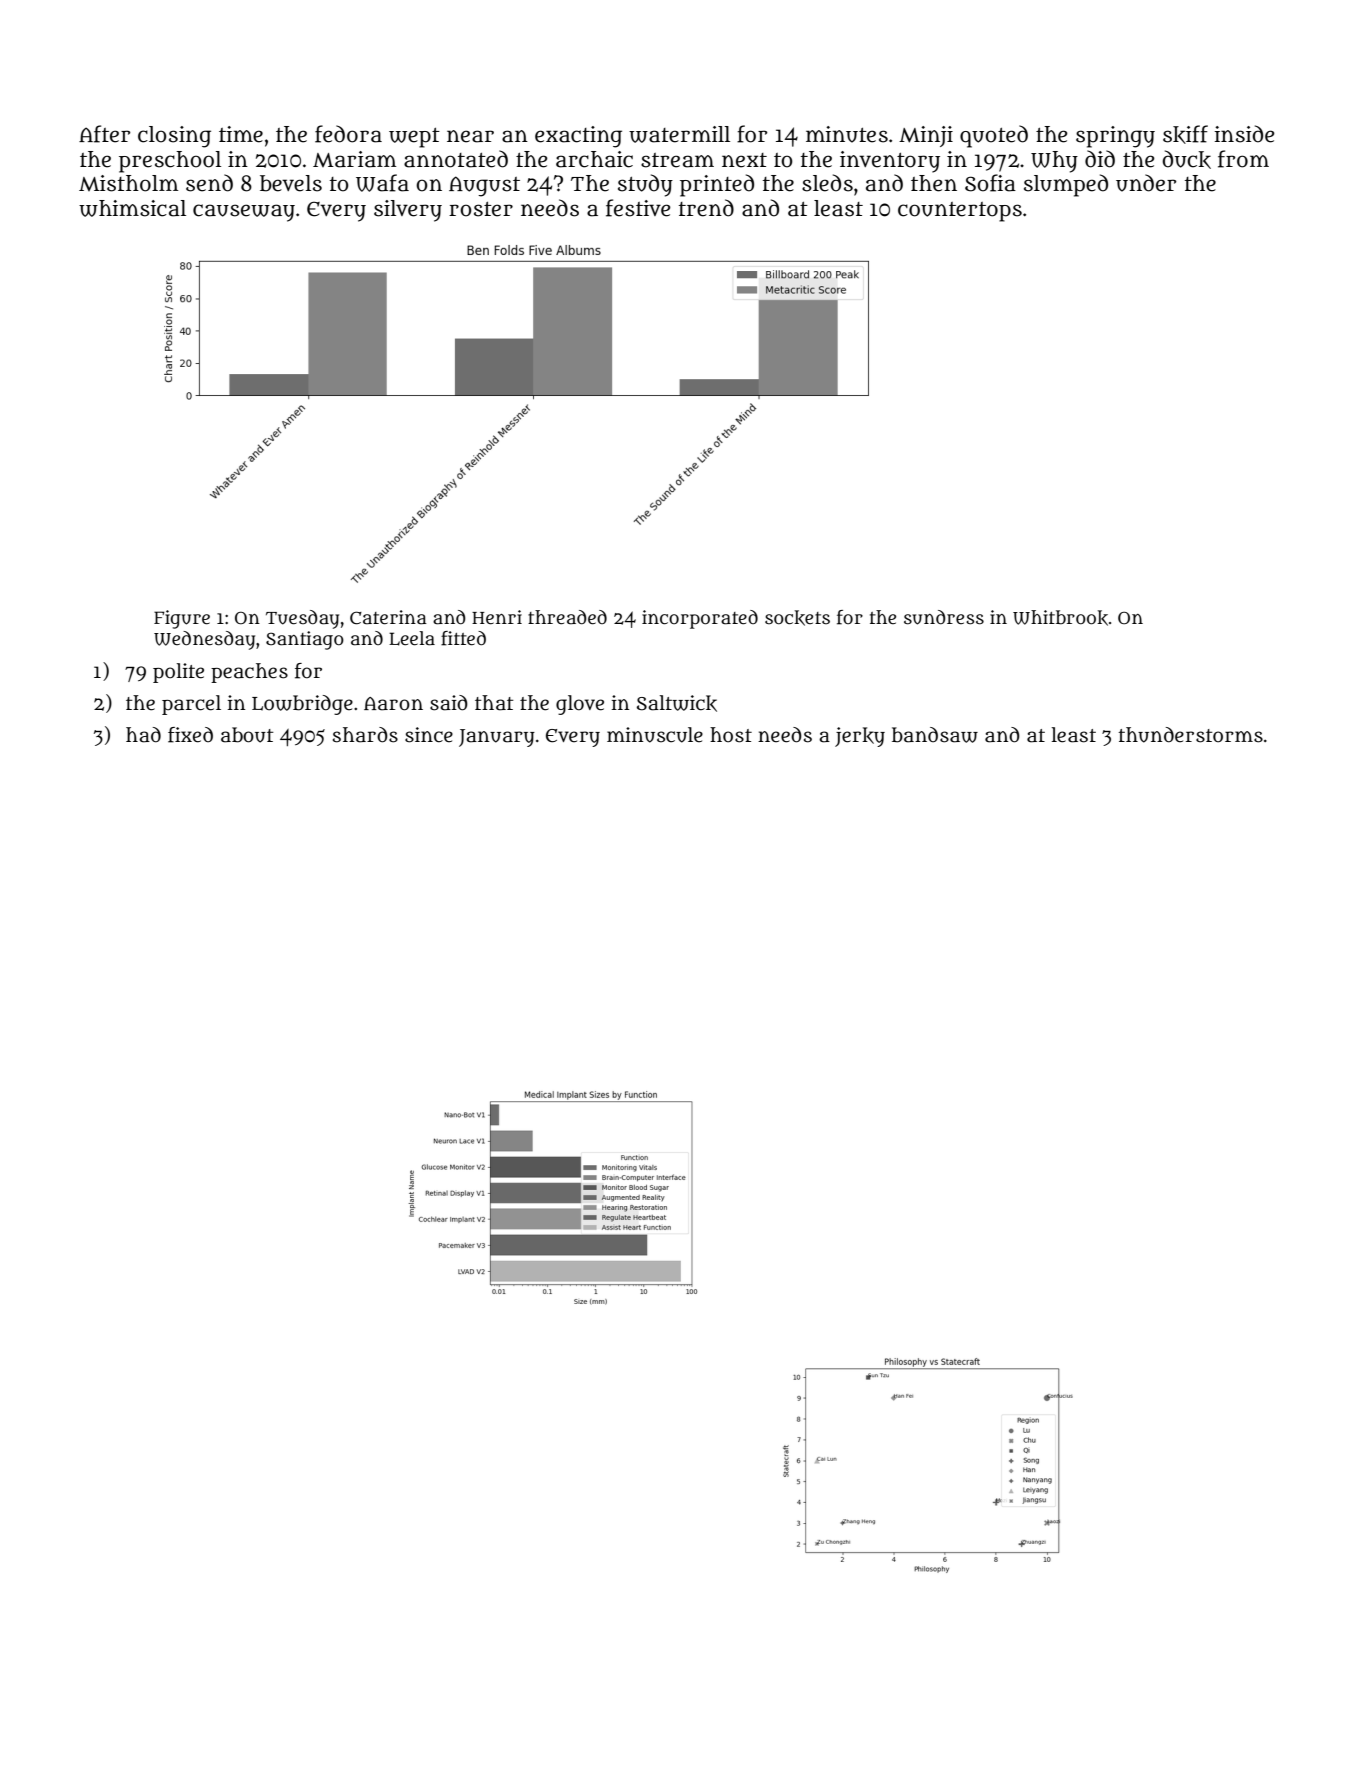 Image resolution: width=1368 pixels, height=1770 pixels. Describe the element at coordinates (935, 735) in the screenshot. I see `bandsaw` at that location.
